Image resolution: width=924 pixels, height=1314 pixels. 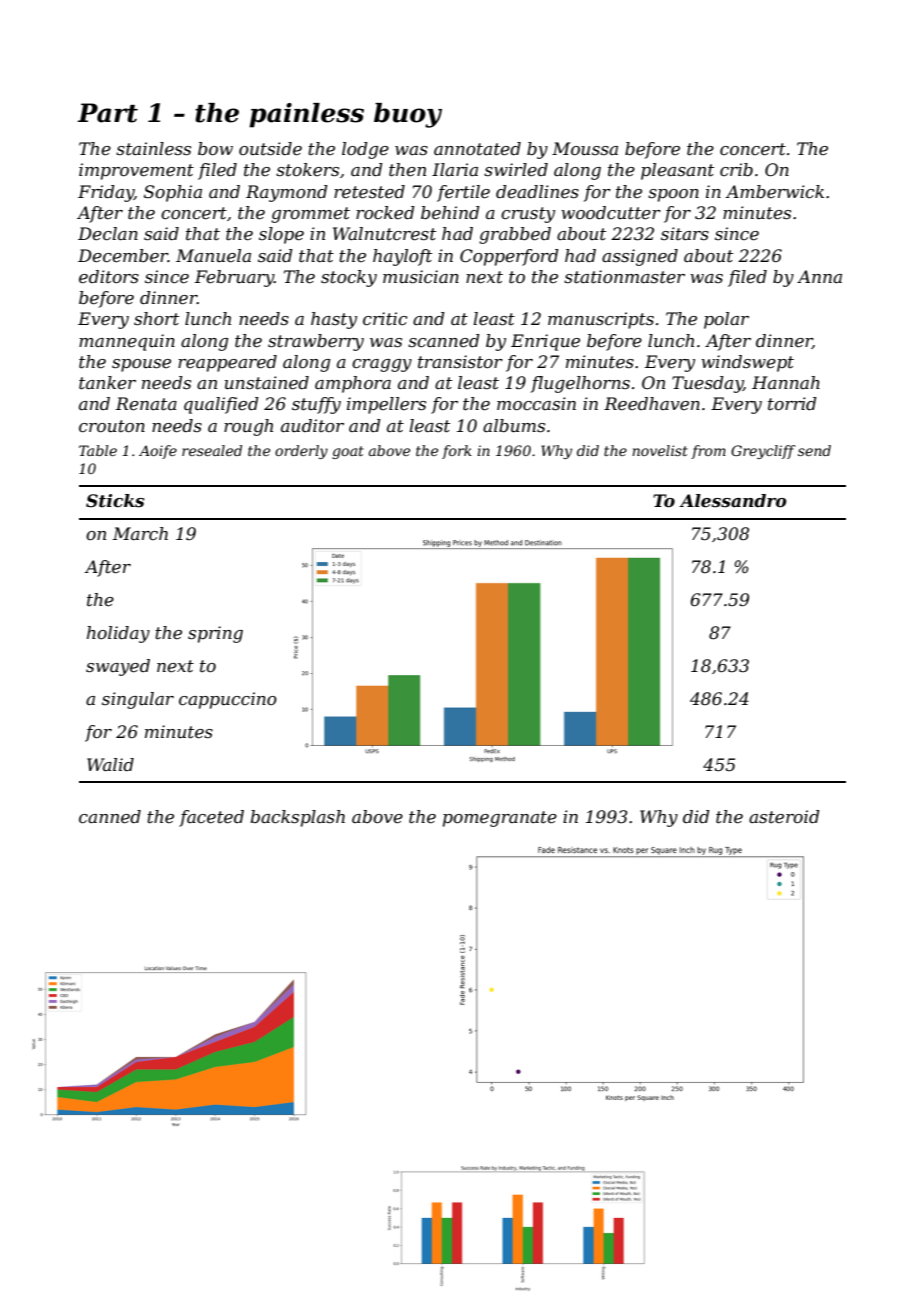 What do you see at coordinates (726, 320) in the image?
I see `polar` at bounding box center [726, 320].
